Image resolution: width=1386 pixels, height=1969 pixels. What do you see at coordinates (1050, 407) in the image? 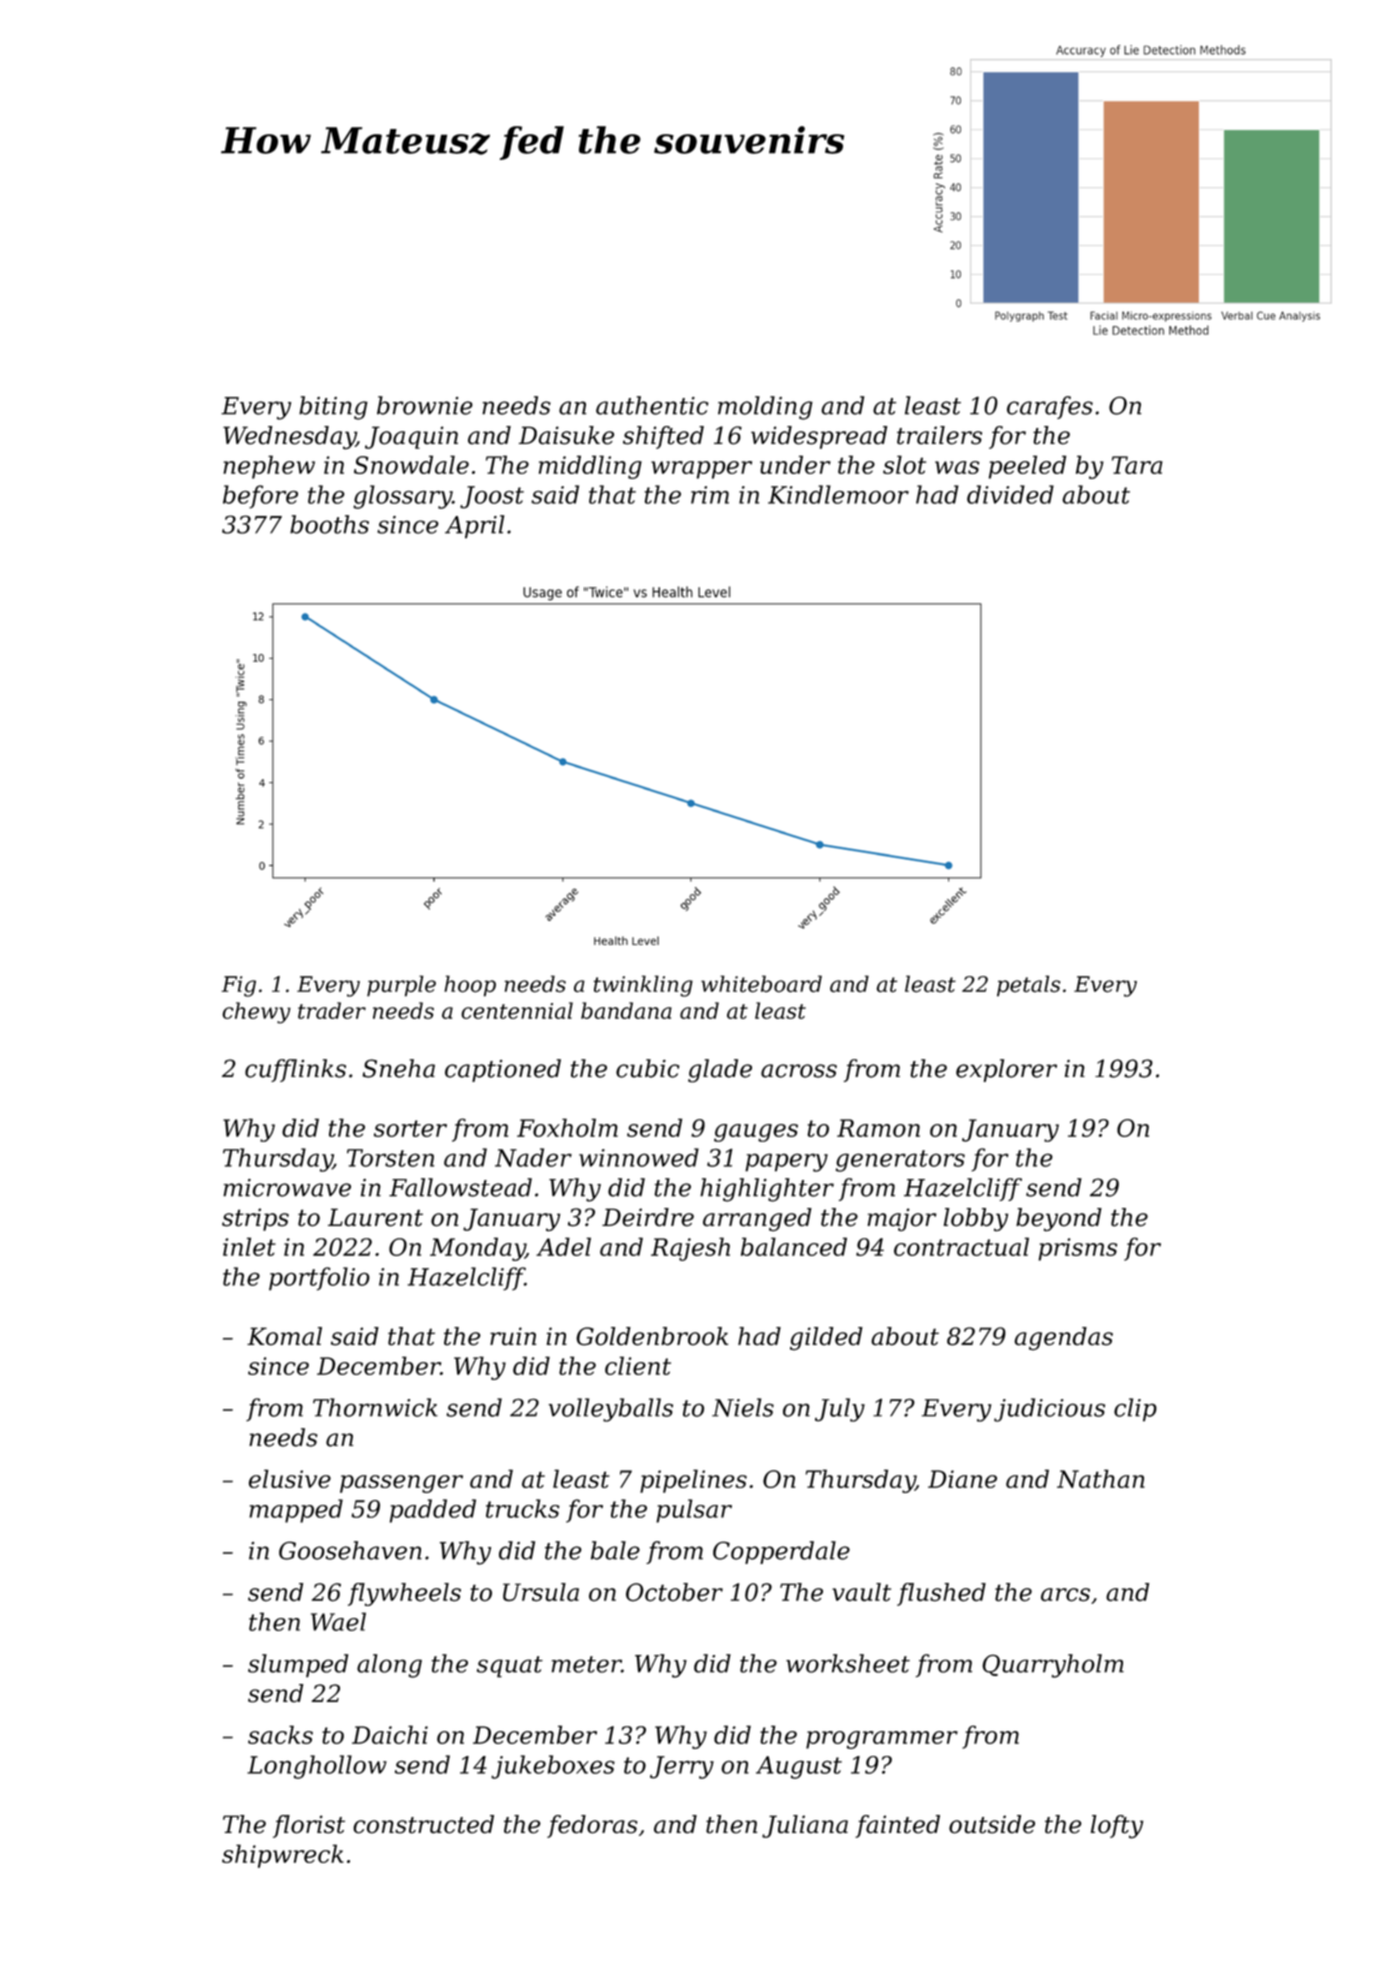
I see `carafes` at bounding box center [1050, 407].
